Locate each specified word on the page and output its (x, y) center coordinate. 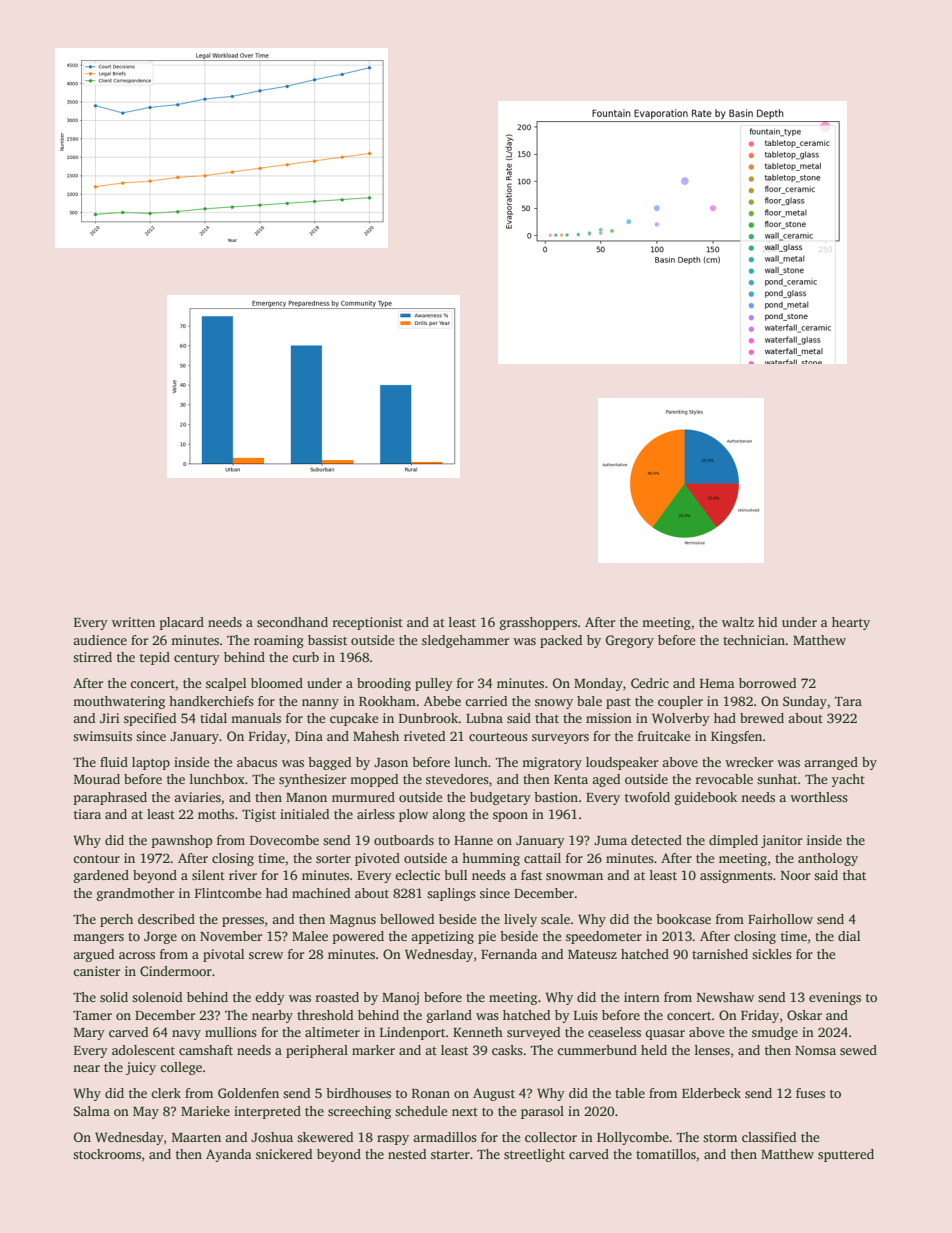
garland (449, 1016)
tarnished (720, 954)
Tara (848, 701)
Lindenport (412, 1033)
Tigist (259, 815)
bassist (327, 640)
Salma (92, 1111)
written (133, 622)
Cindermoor (176, 971)
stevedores (457, 779)
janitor (781, 841)
